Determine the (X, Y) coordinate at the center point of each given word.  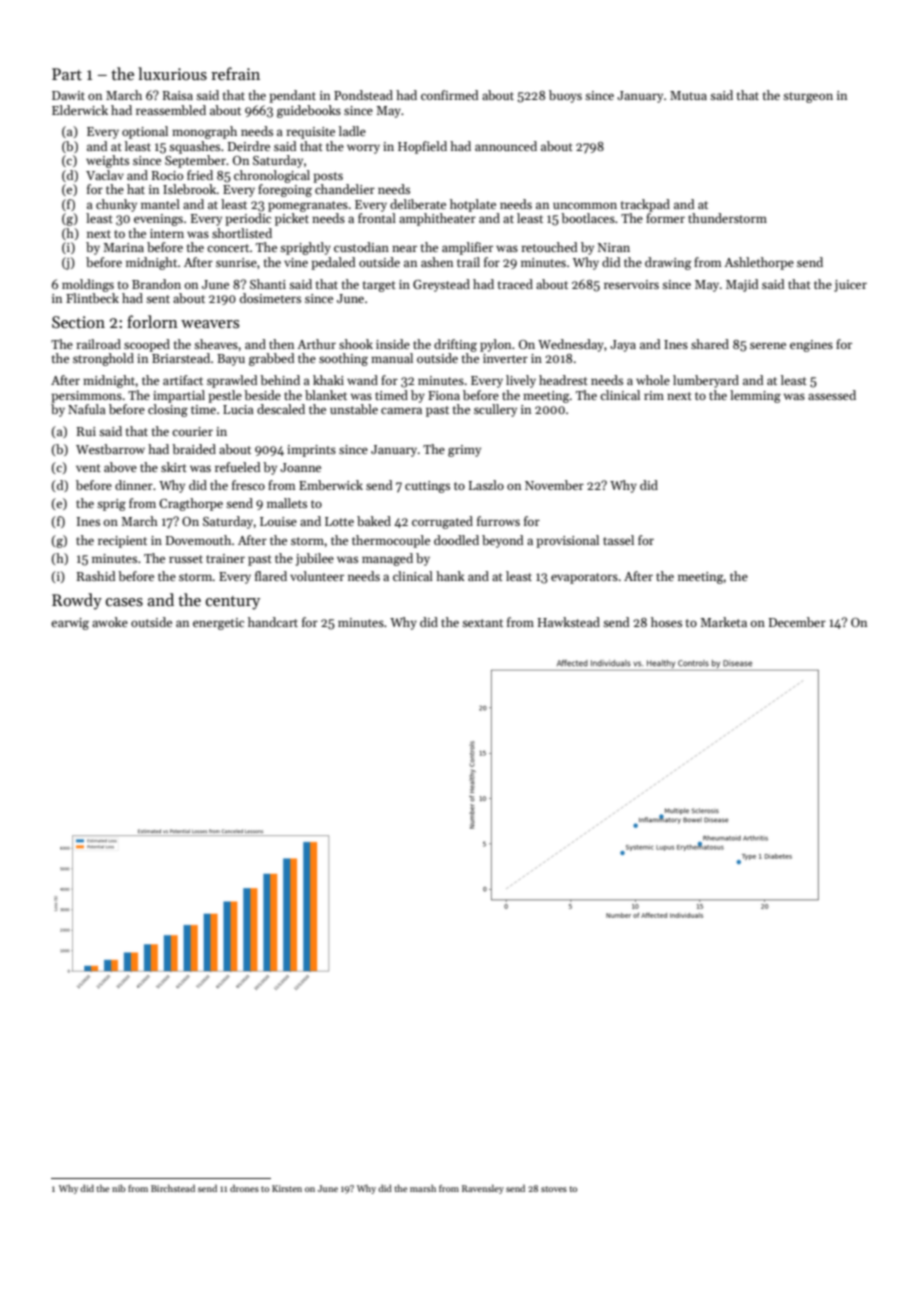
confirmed (450, 95)
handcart (273, 622)
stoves (554, 1189)
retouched (549, 247)
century (233, 603)
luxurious (172, 74)
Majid (742, 285)
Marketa (723, 622)
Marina (123, 247)
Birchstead (173, 1188)
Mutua (688, 95)
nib (119, 1188)
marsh (423, 1188)
